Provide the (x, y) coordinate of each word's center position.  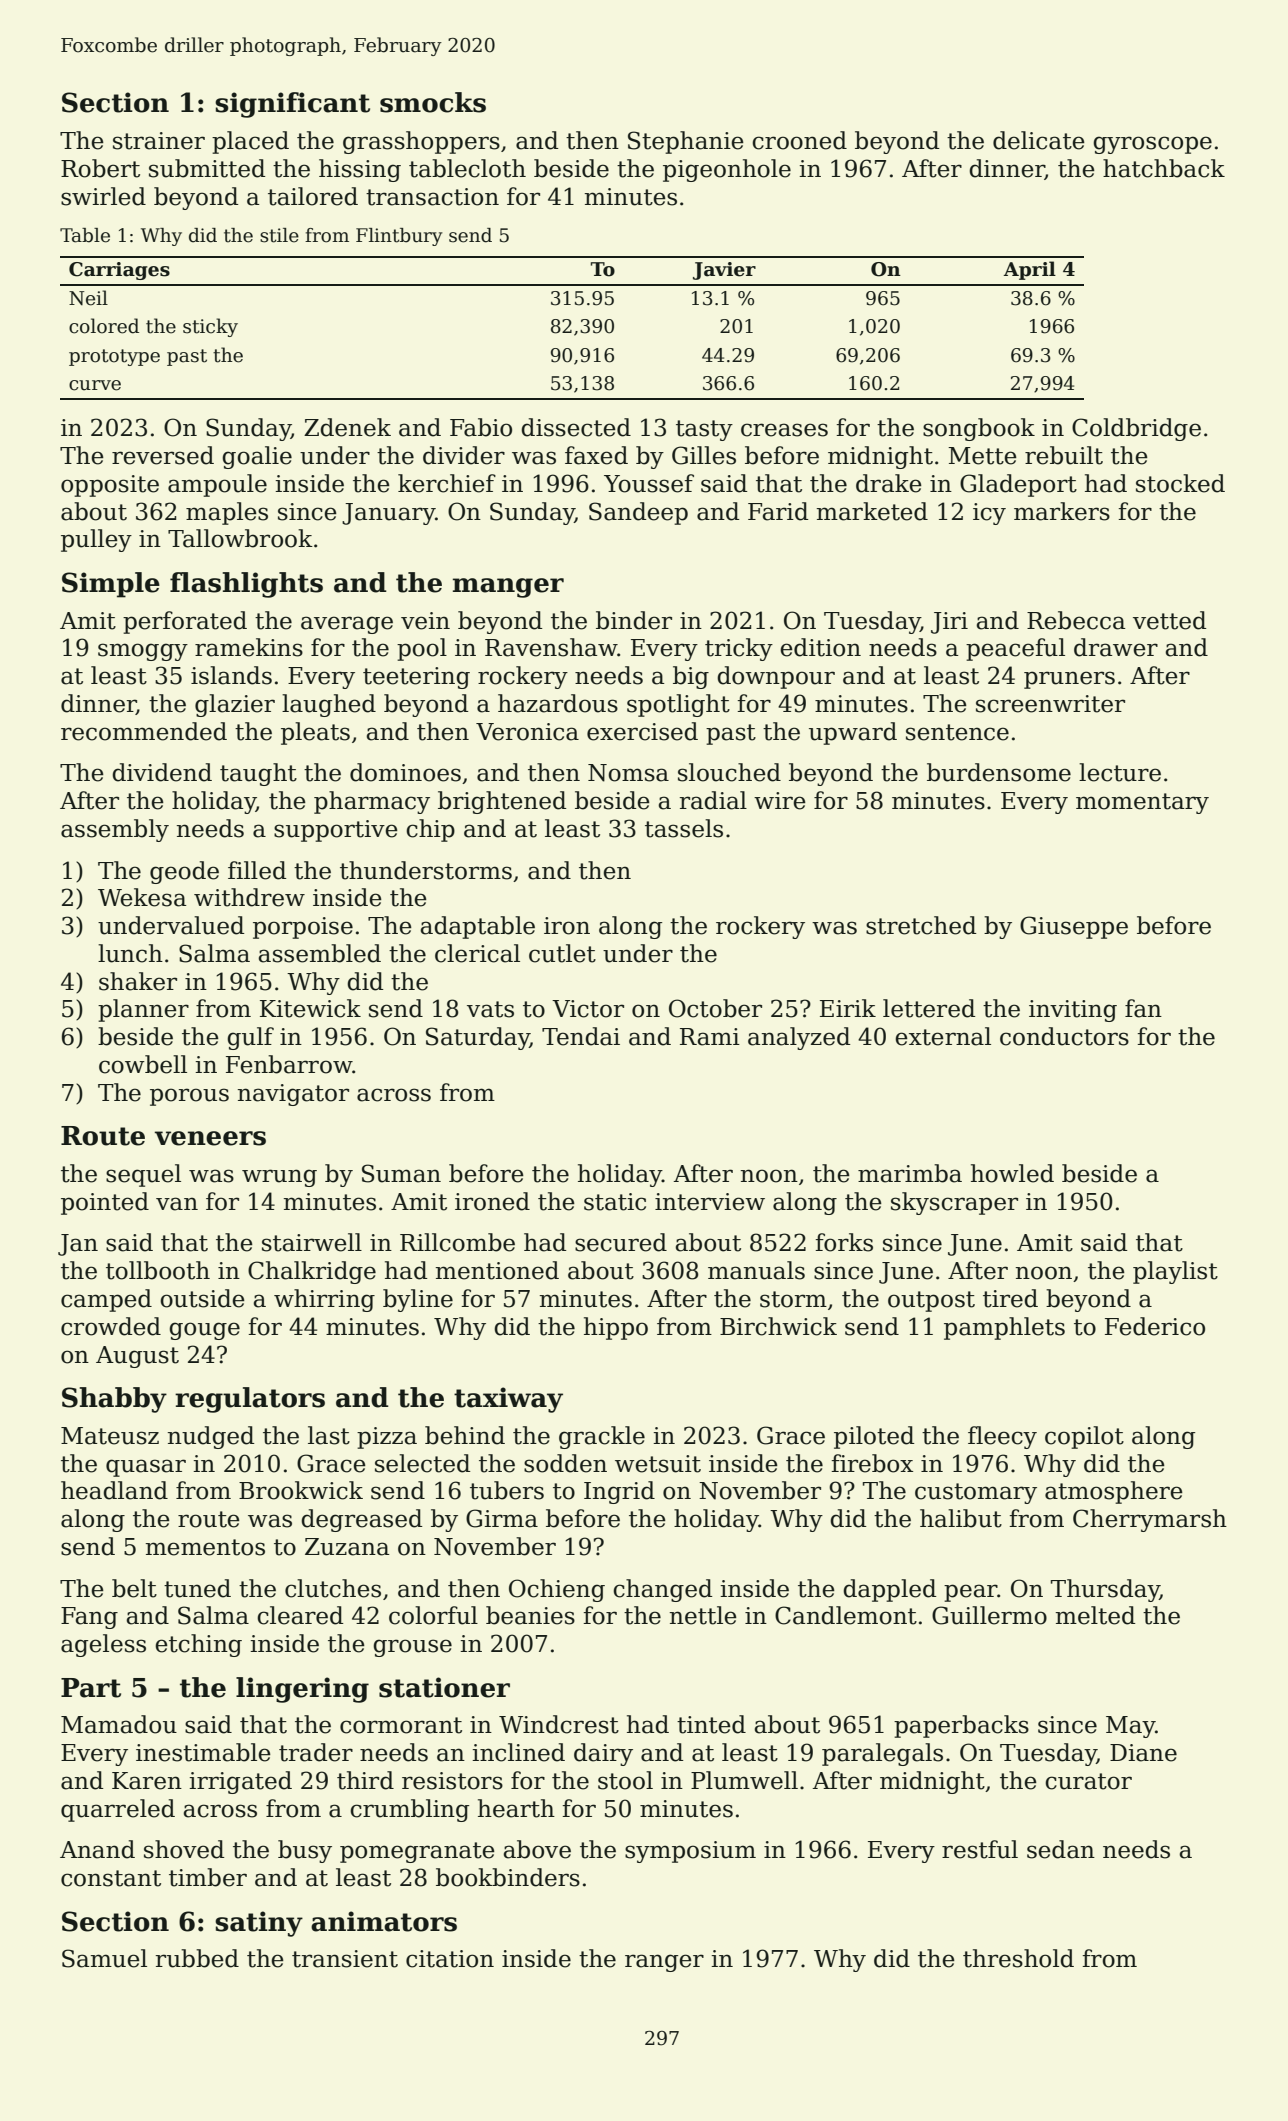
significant (292, 105)
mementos (205, 1547)
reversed (163, 455)
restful (980, 1849)
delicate (1039, 140)
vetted (1169, 620)
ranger (664, 1963)
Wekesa (142, 897)
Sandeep (638, 513)
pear (970, 1593)
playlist (1175, 1272)
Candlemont (846, 1615)
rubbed (197, 1958)
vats (490, 1009)
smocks (433, 102)
